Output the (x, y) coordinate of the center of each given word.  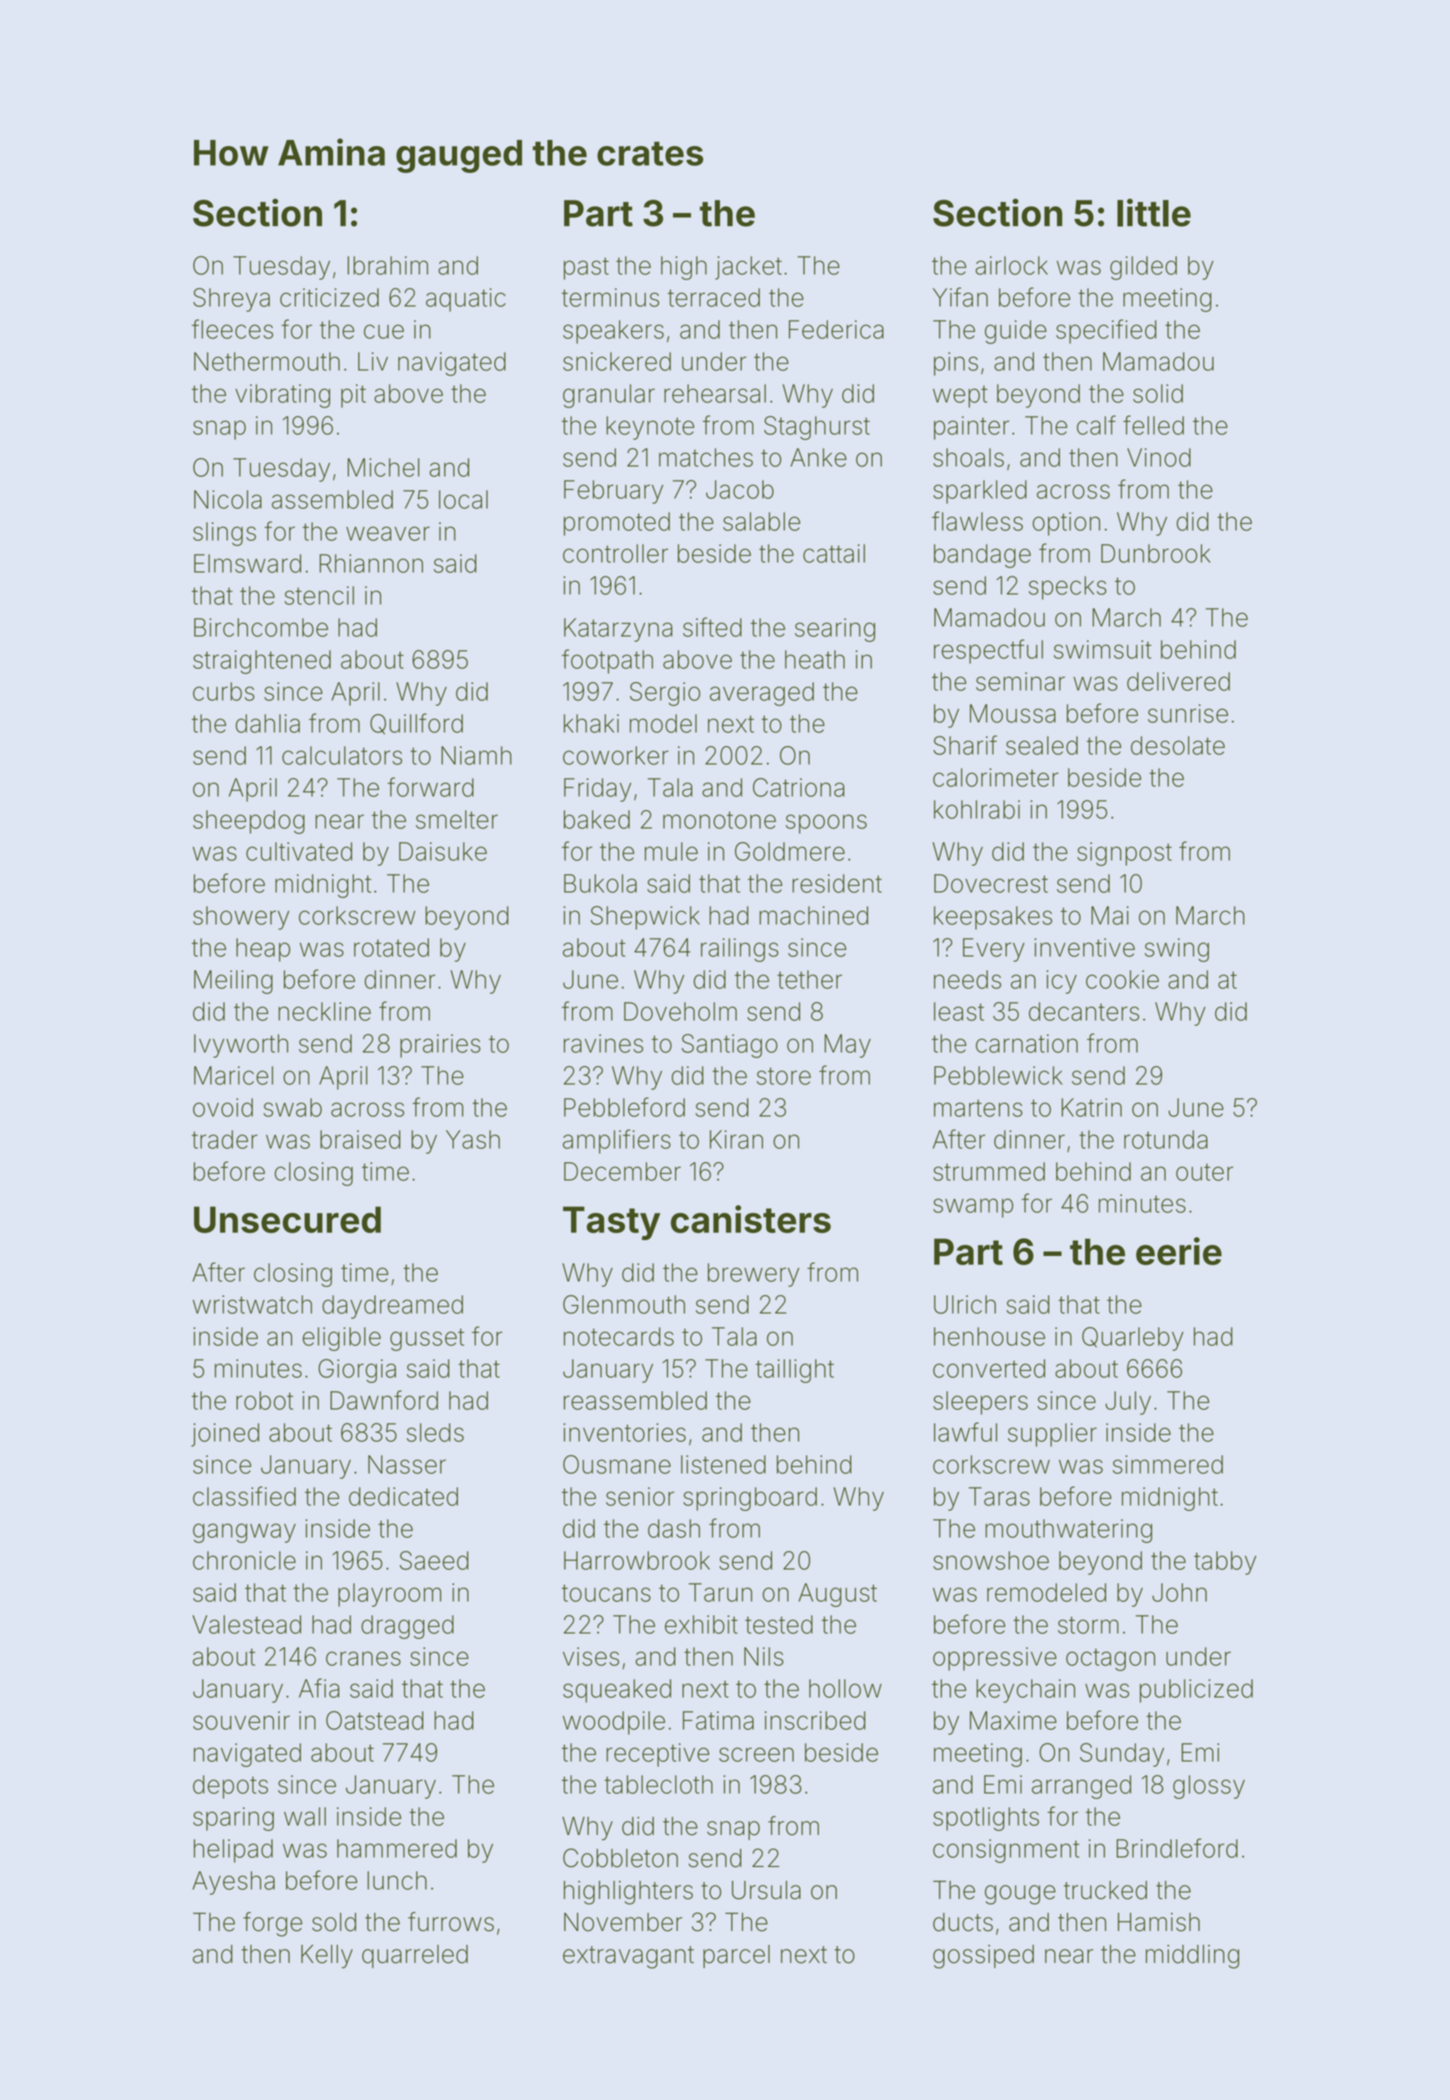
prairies (440, 1046)
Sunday (1122, 1755)
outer (1204, 1172)
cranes (363, 1658)
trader (225, 1139)
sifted (712, 627)
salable (761, 521)
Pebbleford (624, 1107)
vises (591, 1656)
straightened (262, 662)
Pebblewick (998, 1075)
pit (353, 396)
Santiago (730, 1046)
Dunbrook (1156, 553)
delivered (1178, 681)
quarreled (415, 1956)
